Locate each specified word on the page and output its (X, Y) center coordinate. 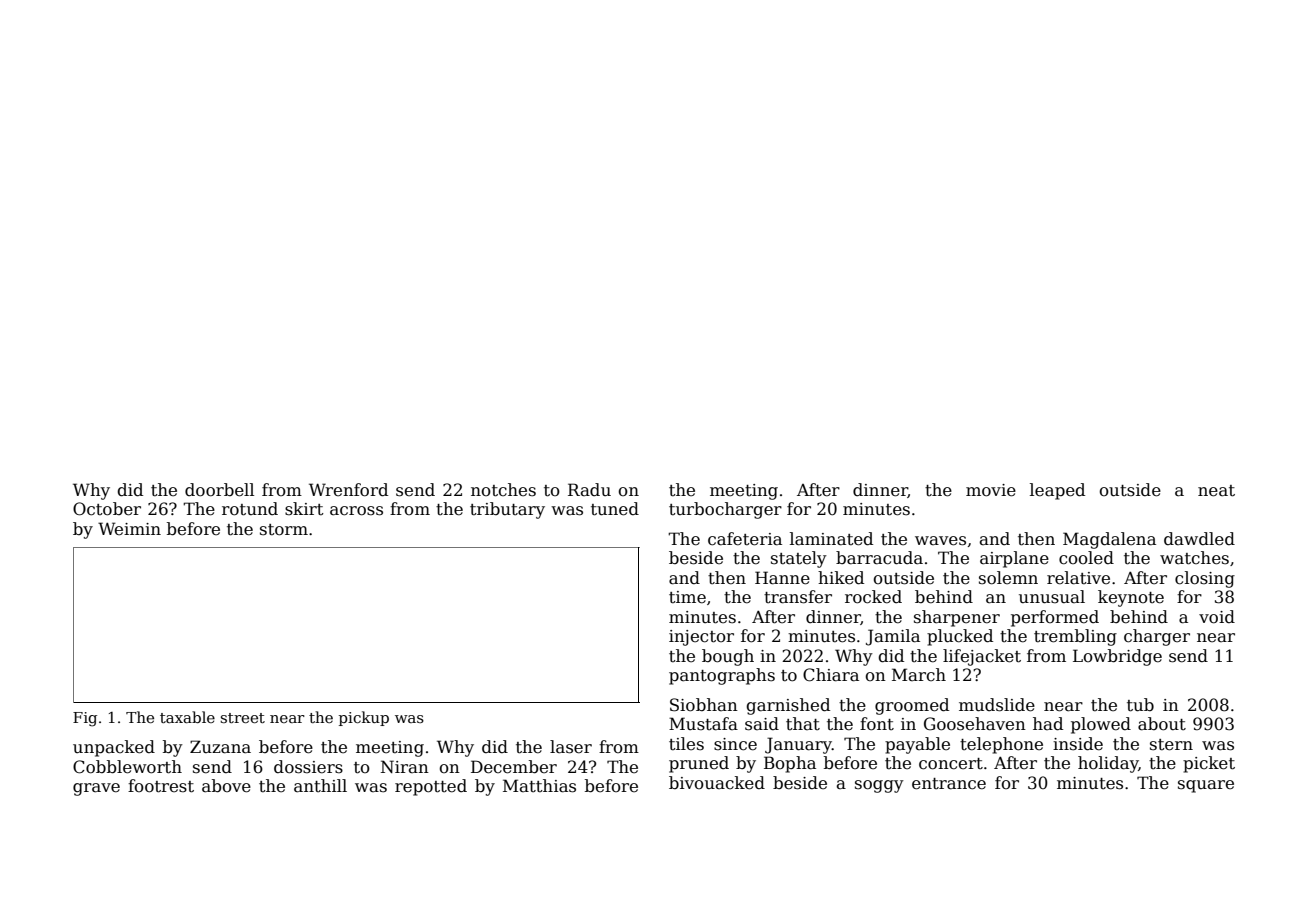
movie (991, 490)
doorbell (219, 490)
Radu (589, 490)
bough (728, 657)
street (242, 718)
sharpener (957, 618)
